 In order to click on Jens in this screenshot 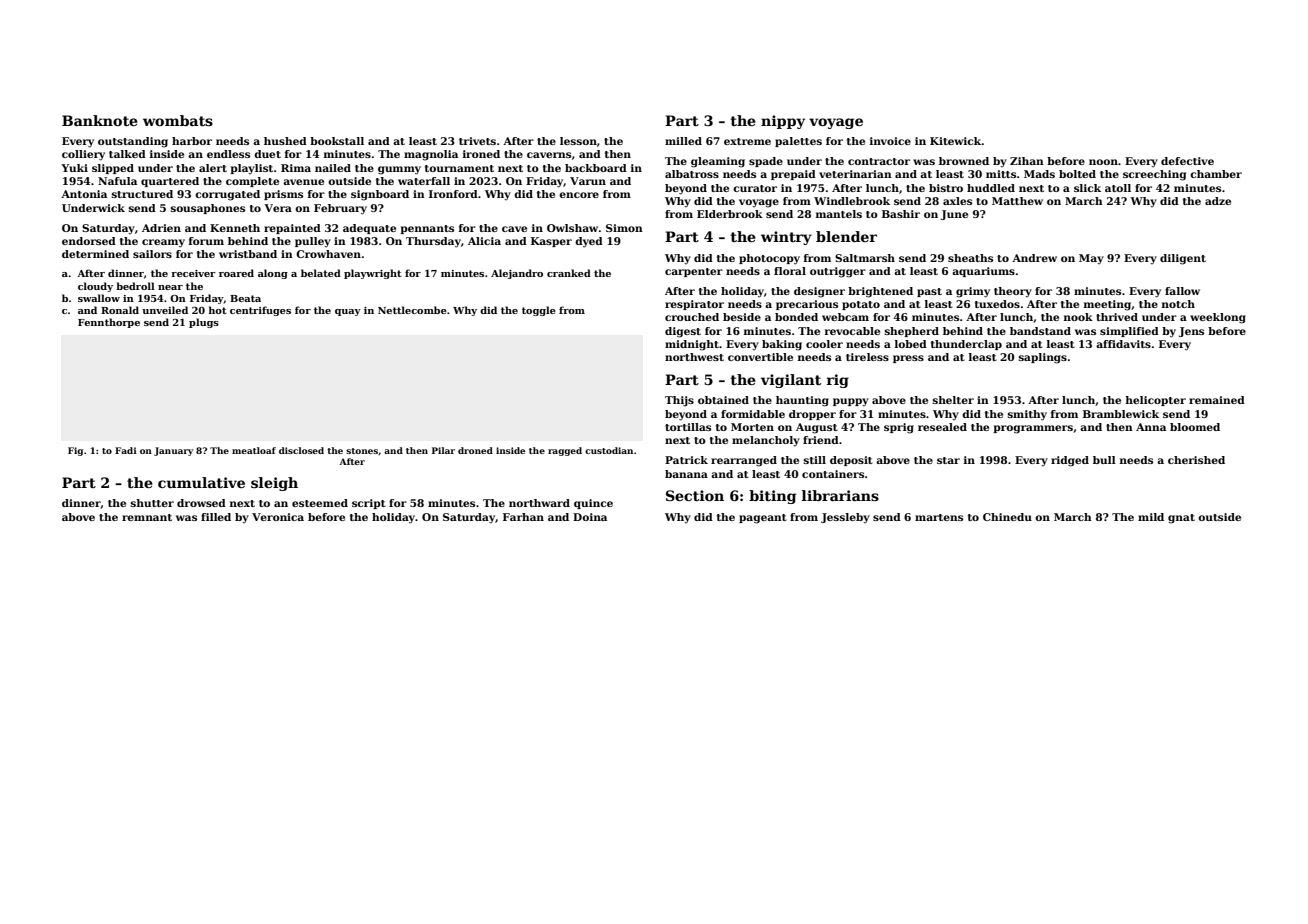, I will do `click(1191, 332)`.
